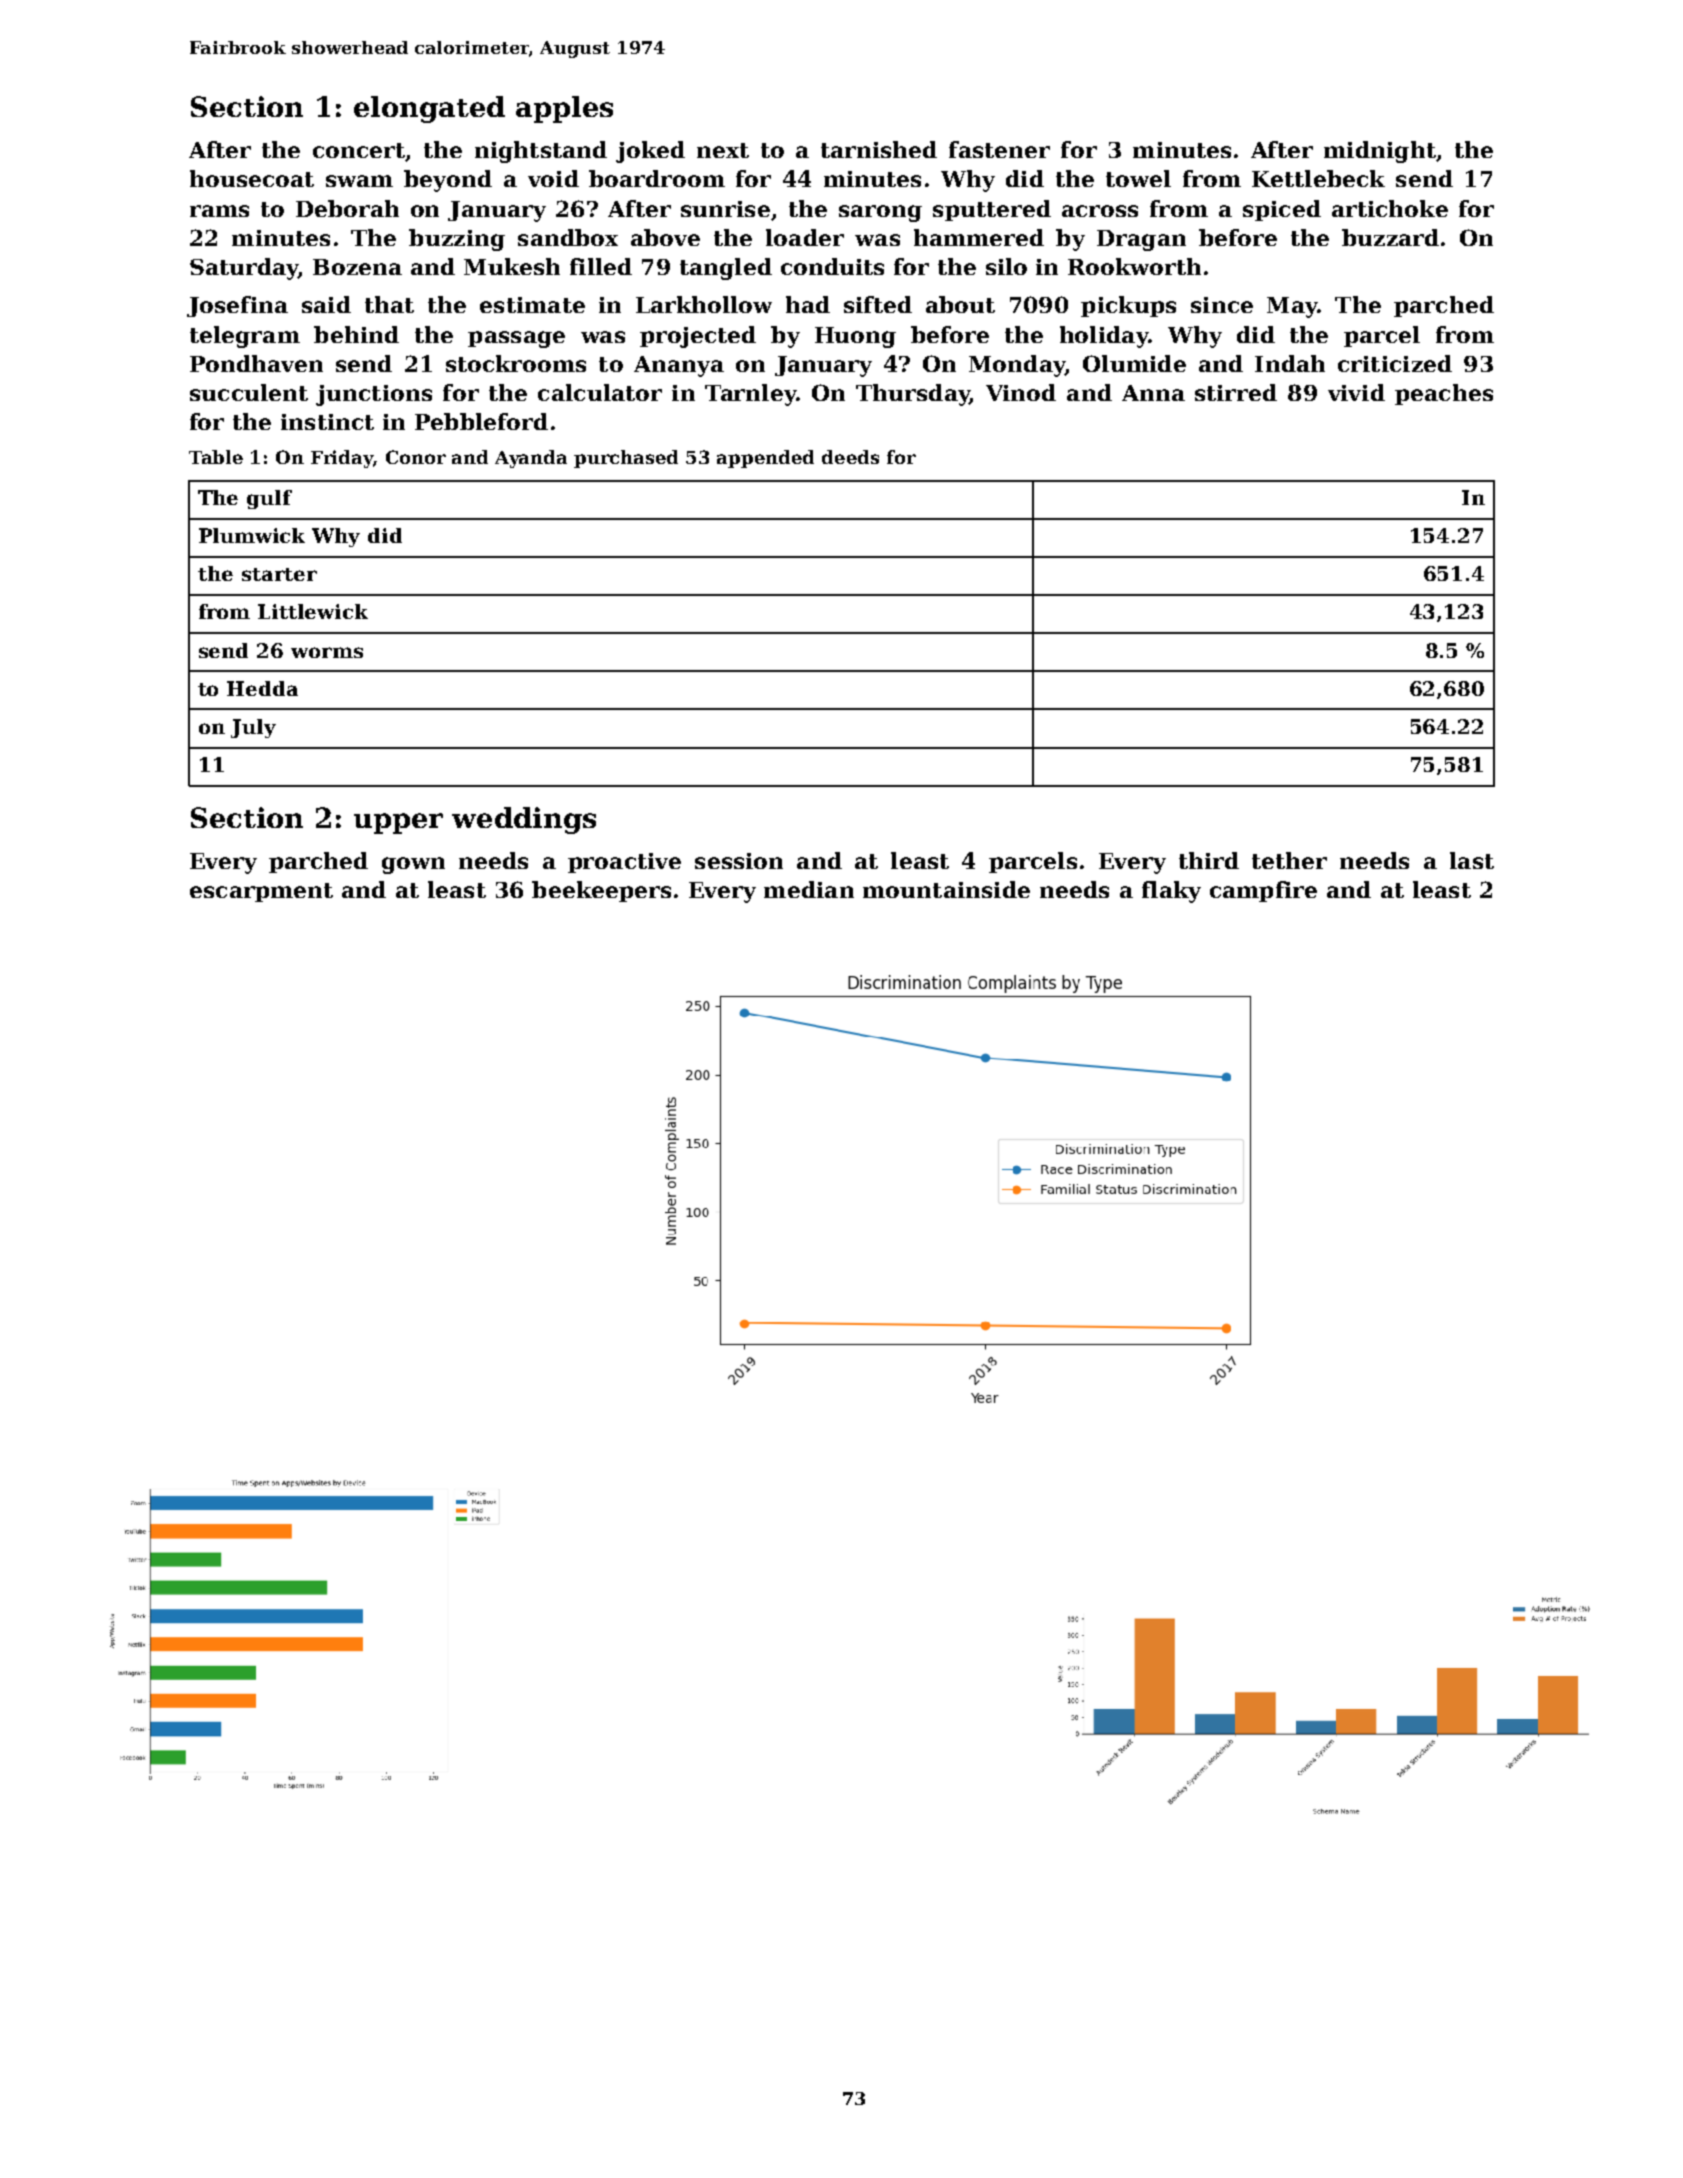 This page has width=1683, height=2178. What do you see at coordinates (1380, 152) in the page?
I see `midnight` at bounding box center [1380, 152].
